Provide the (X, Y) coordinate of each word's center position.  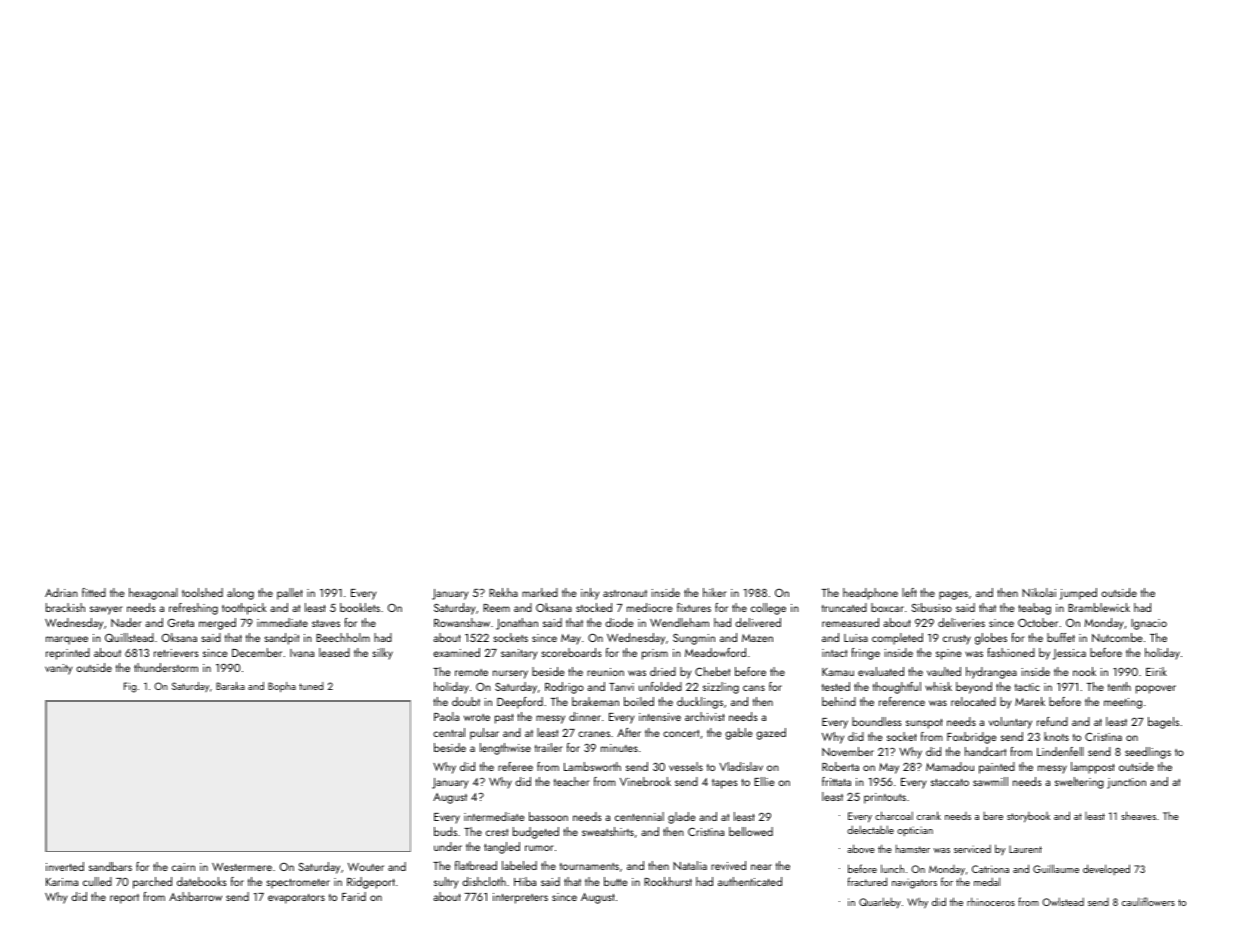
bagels (1163, 723)
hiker (715, 592)
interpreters (520, 898)
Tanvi (621, 687)
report (124, 899)
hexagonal (153, 594)
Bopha (282, 687)
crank (929, 815)
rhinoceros (991, 901)
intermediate (494, 816)
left (909, 592)
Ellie (764, 781)
